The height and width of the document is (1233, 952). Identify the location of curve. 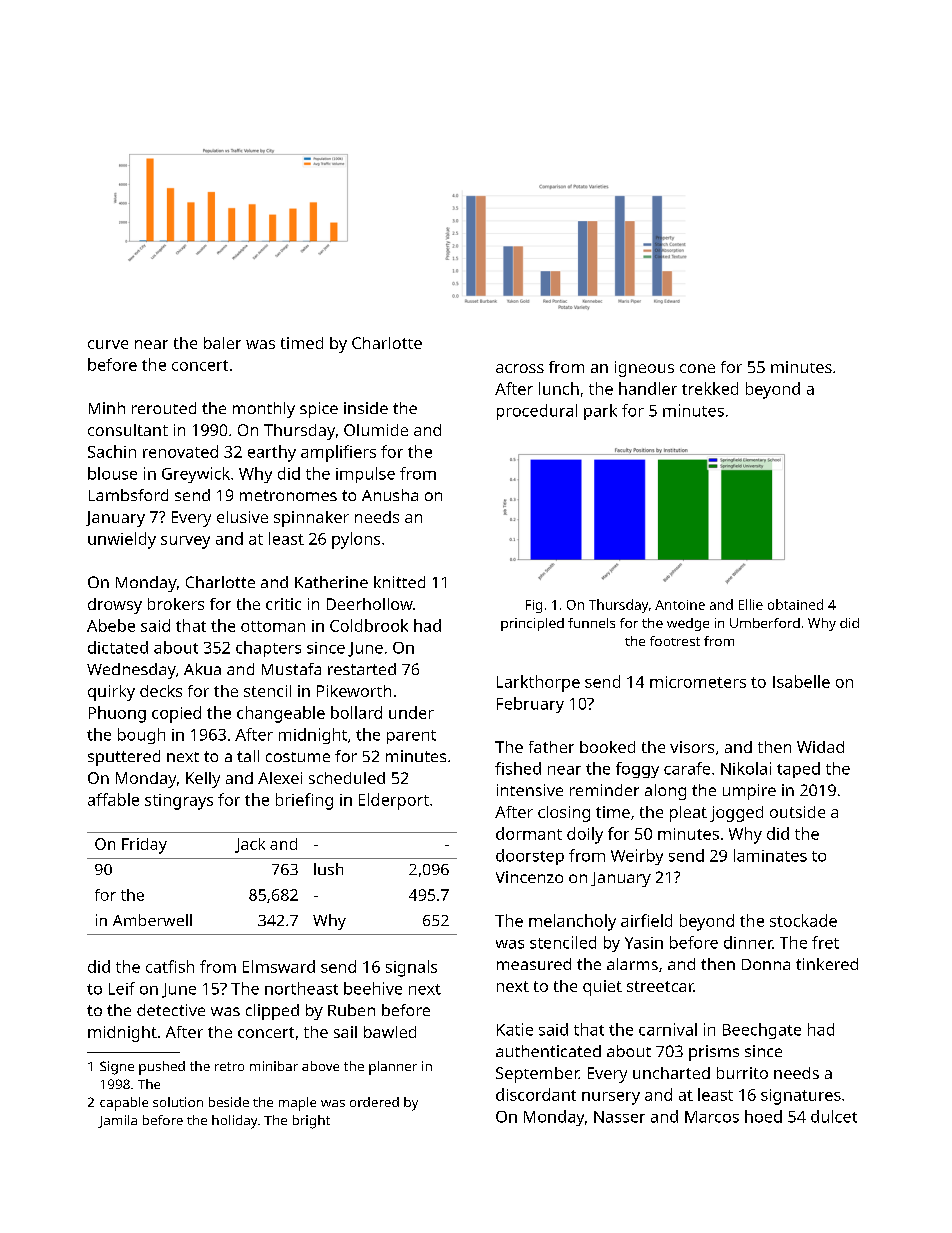
(108, 344).
